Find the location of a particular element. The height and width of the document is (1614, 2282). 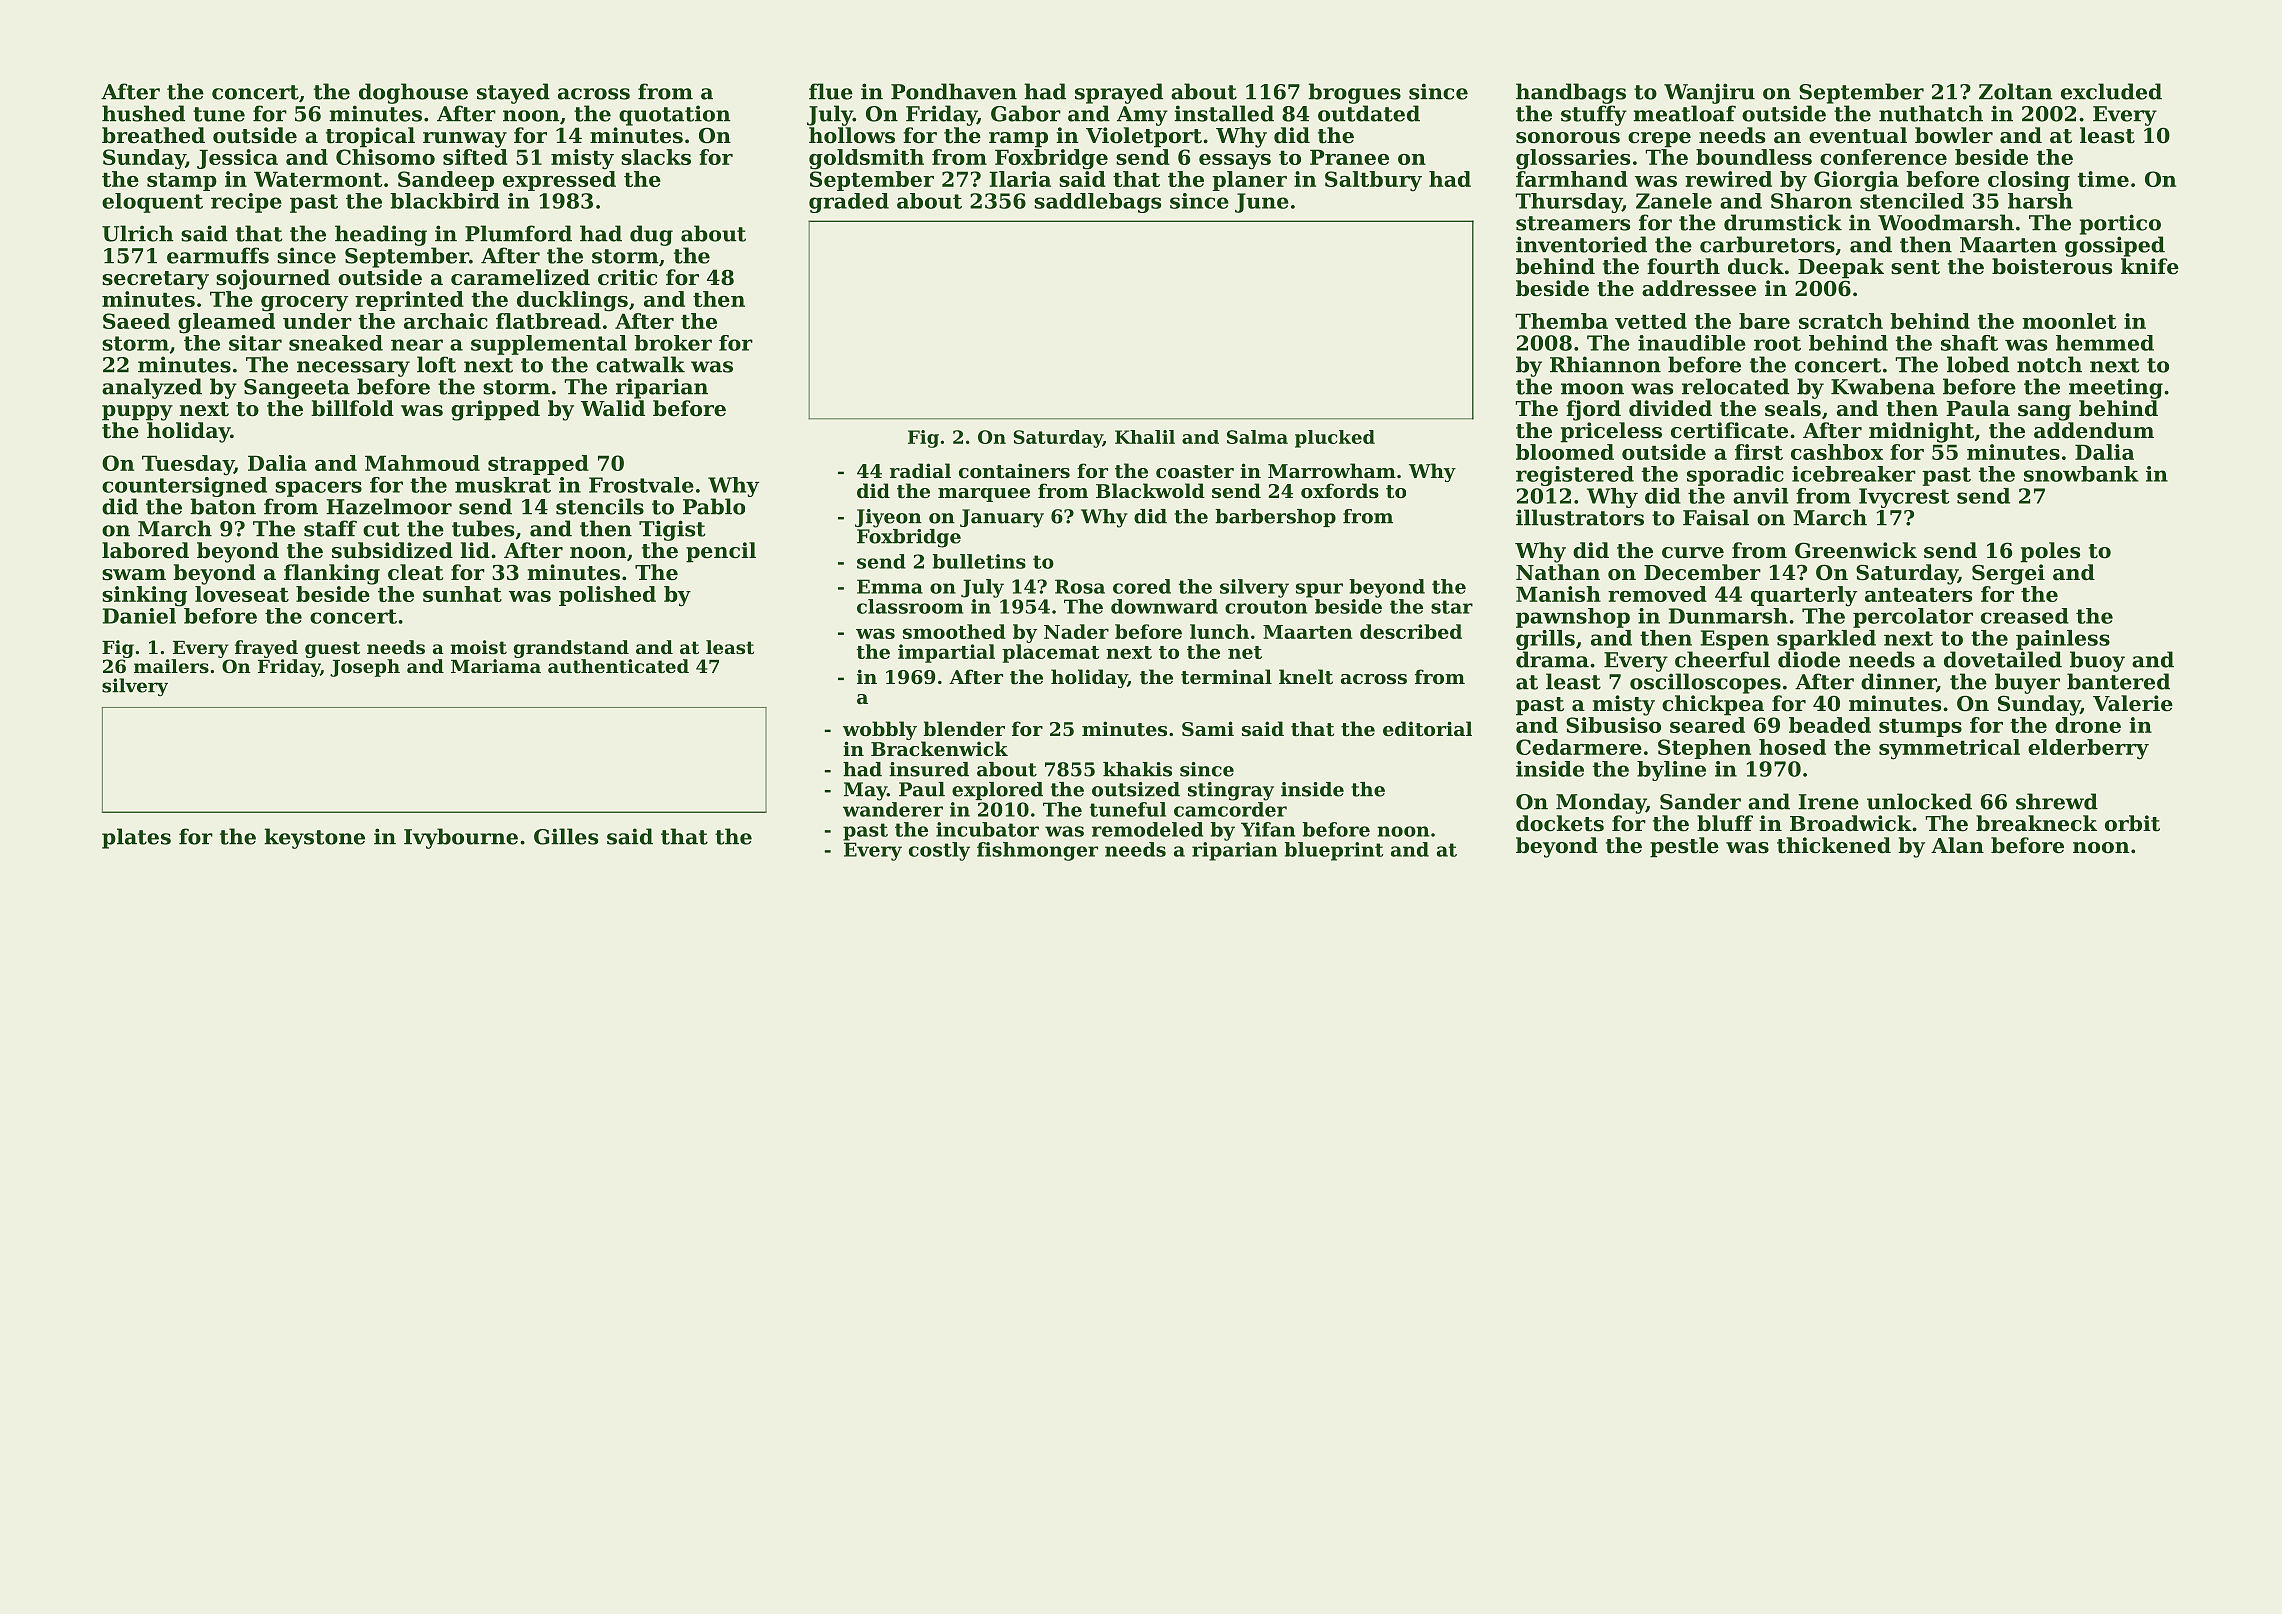

pestle is located at coordinates (1684, 847).
